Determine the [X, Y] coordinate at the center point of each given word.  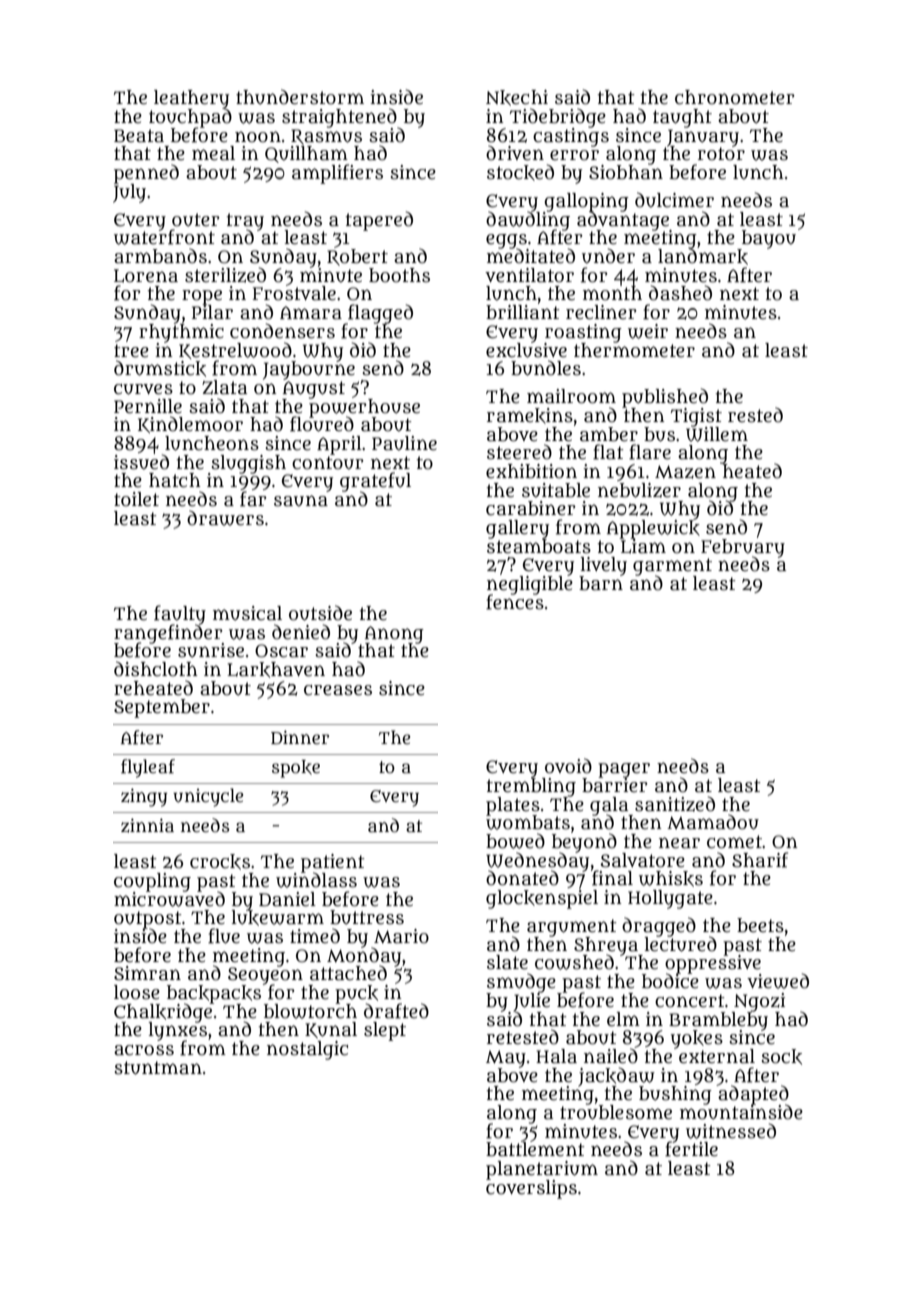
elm [623, 1019]
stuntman [158, 1068]
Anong [394, 634]
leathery [191, 99]
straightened [339, 117]
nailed [611, 1056]
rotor [721, 154]
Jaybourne [309, 370]
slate [507, 962]
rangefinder [168, 633]
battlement [535, 1149]
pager [624, 770]
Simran [147, 973]
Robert [357, 257]
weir [648, 331]
